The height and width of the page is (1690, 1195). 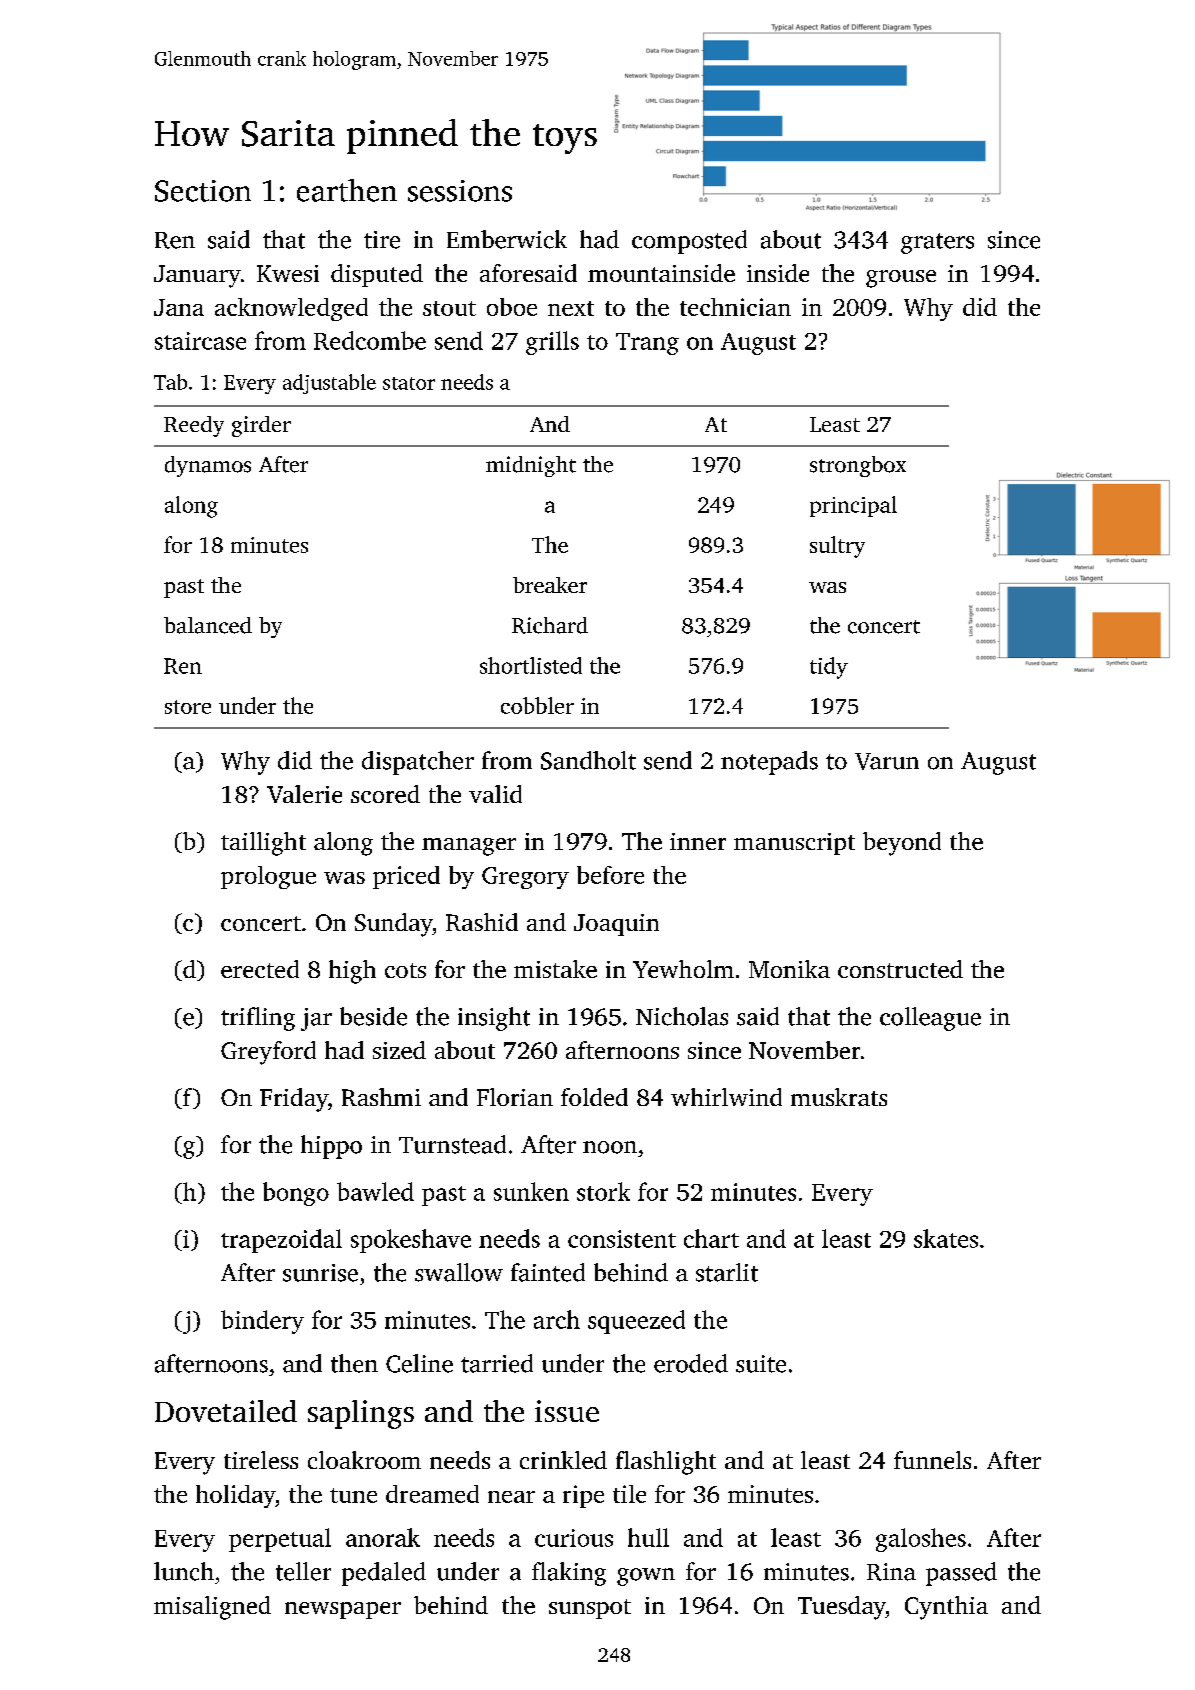 What do you see at coordinates (258, 1019) in the page?
I see `trifling` at bounding box center [258, 1019].
